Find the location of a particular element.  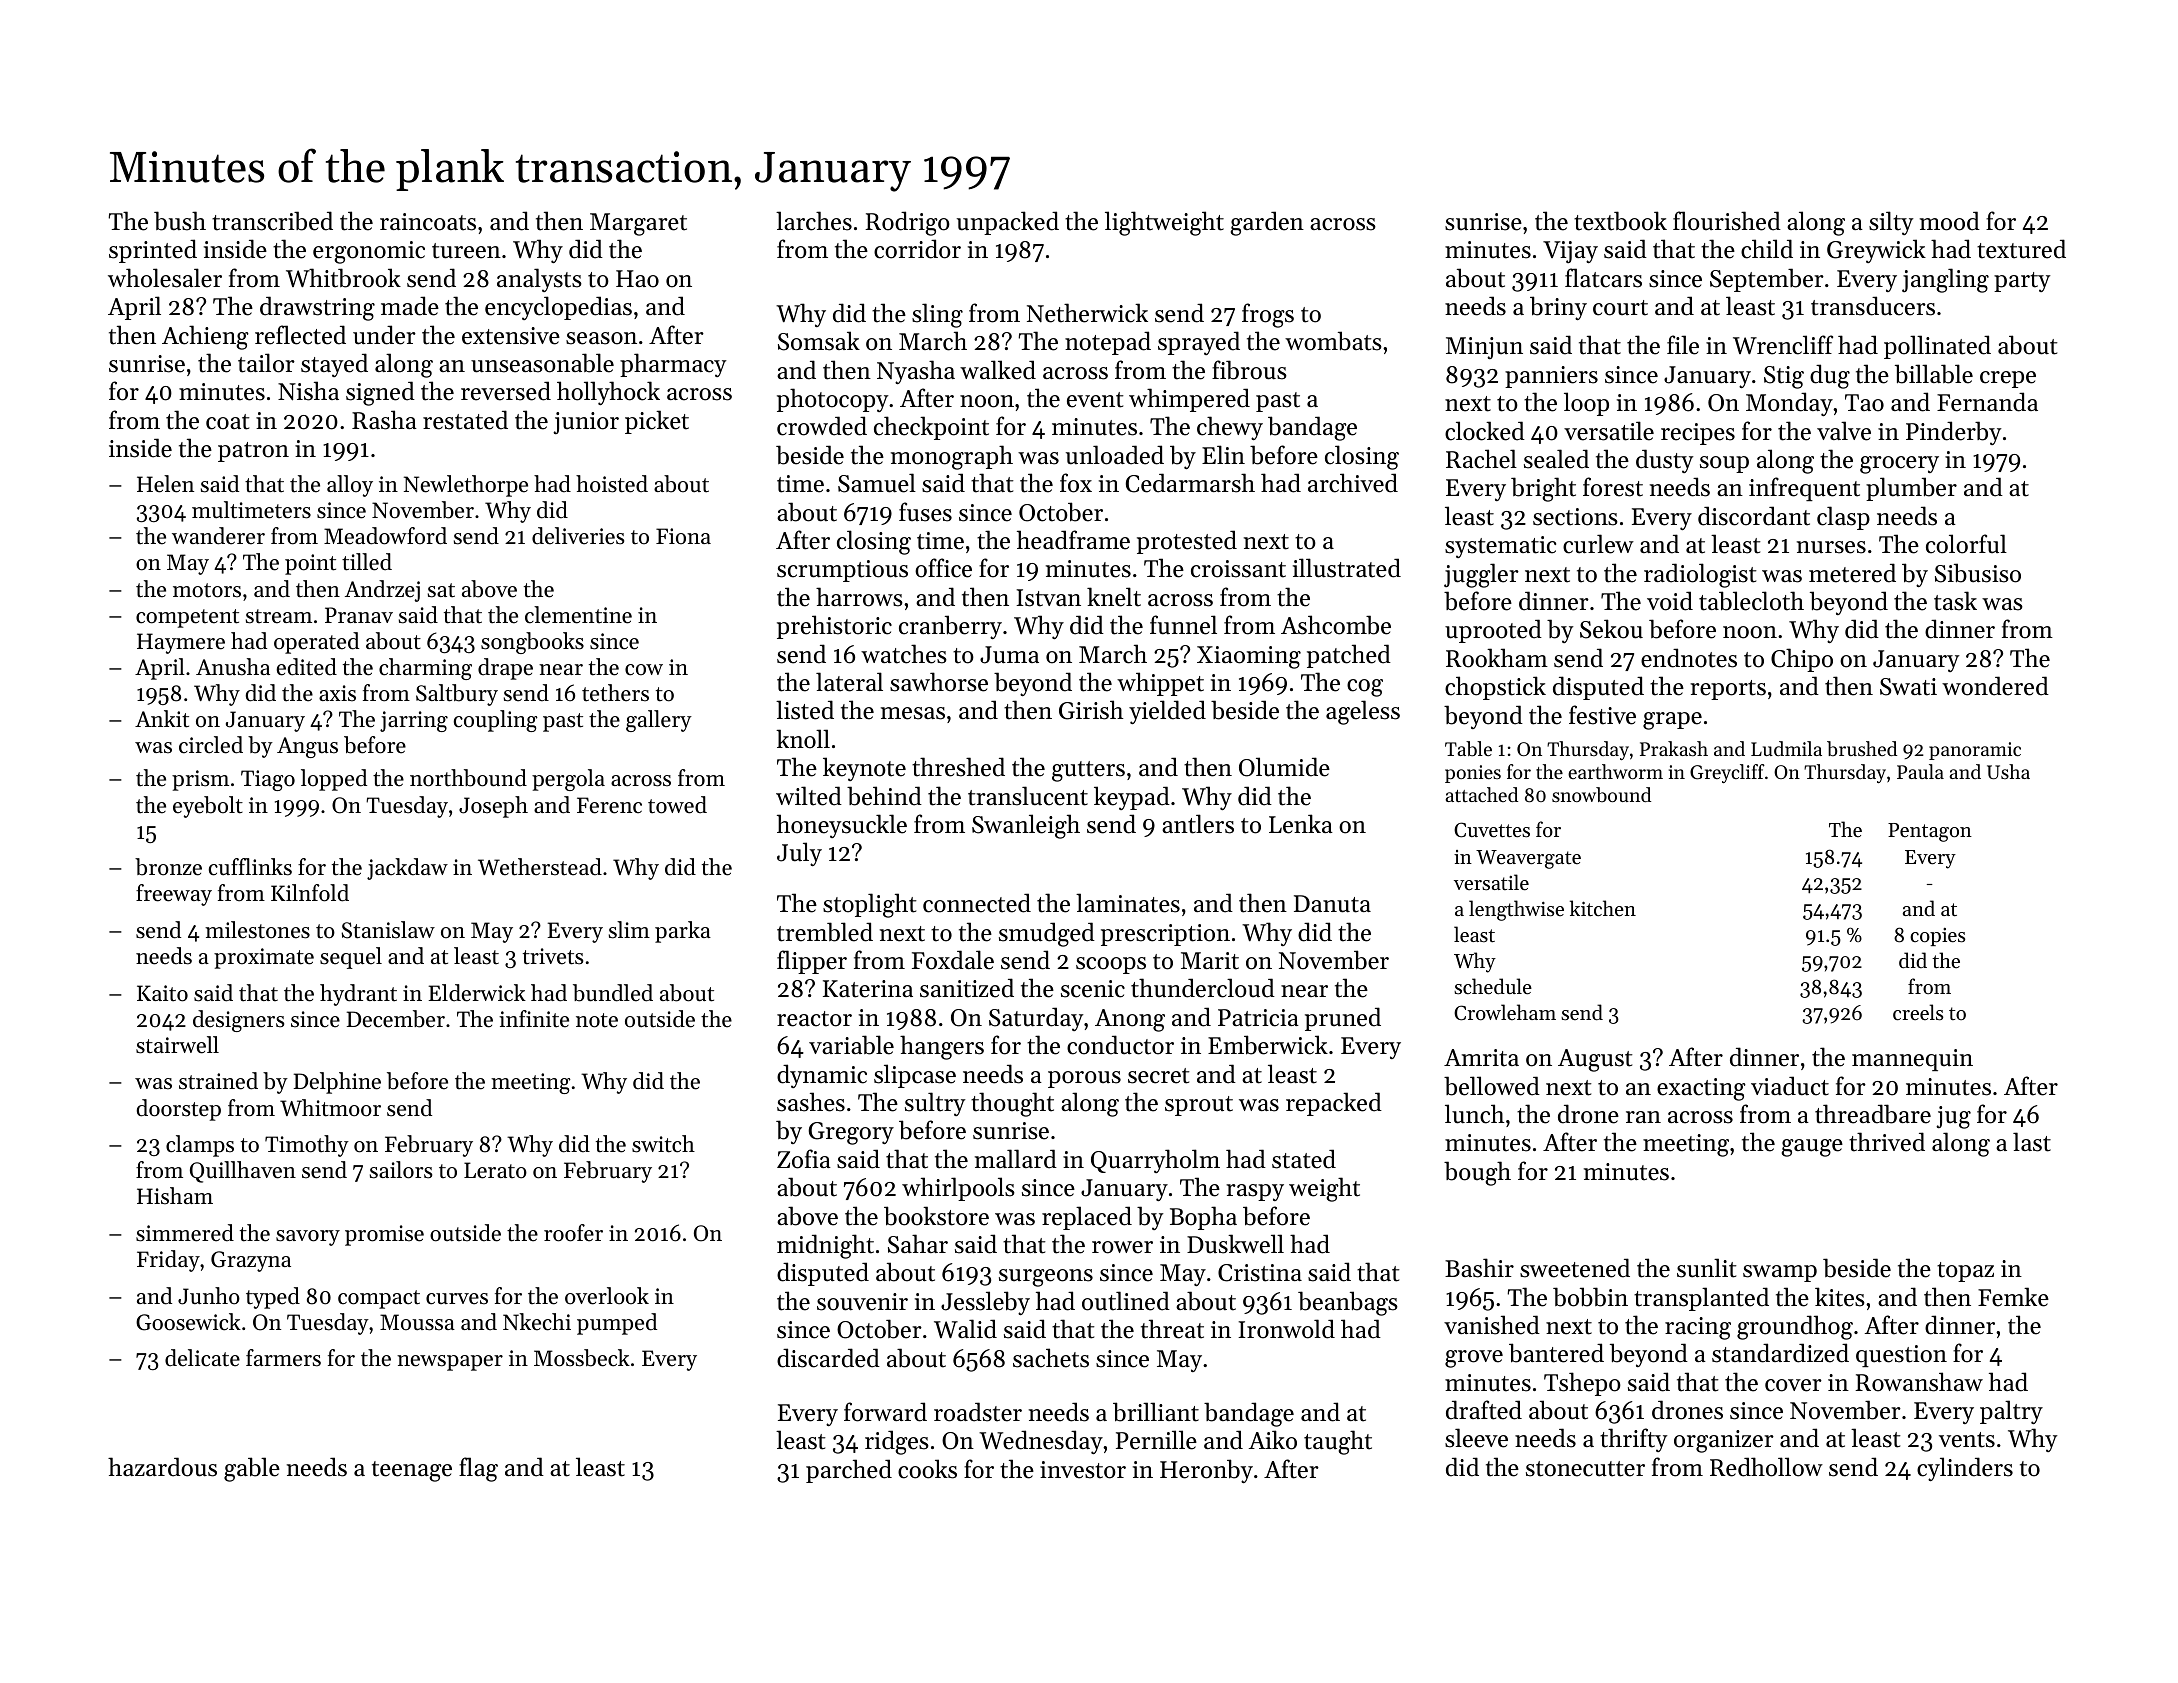

snowbound is located at coordinates (1601, 794).
